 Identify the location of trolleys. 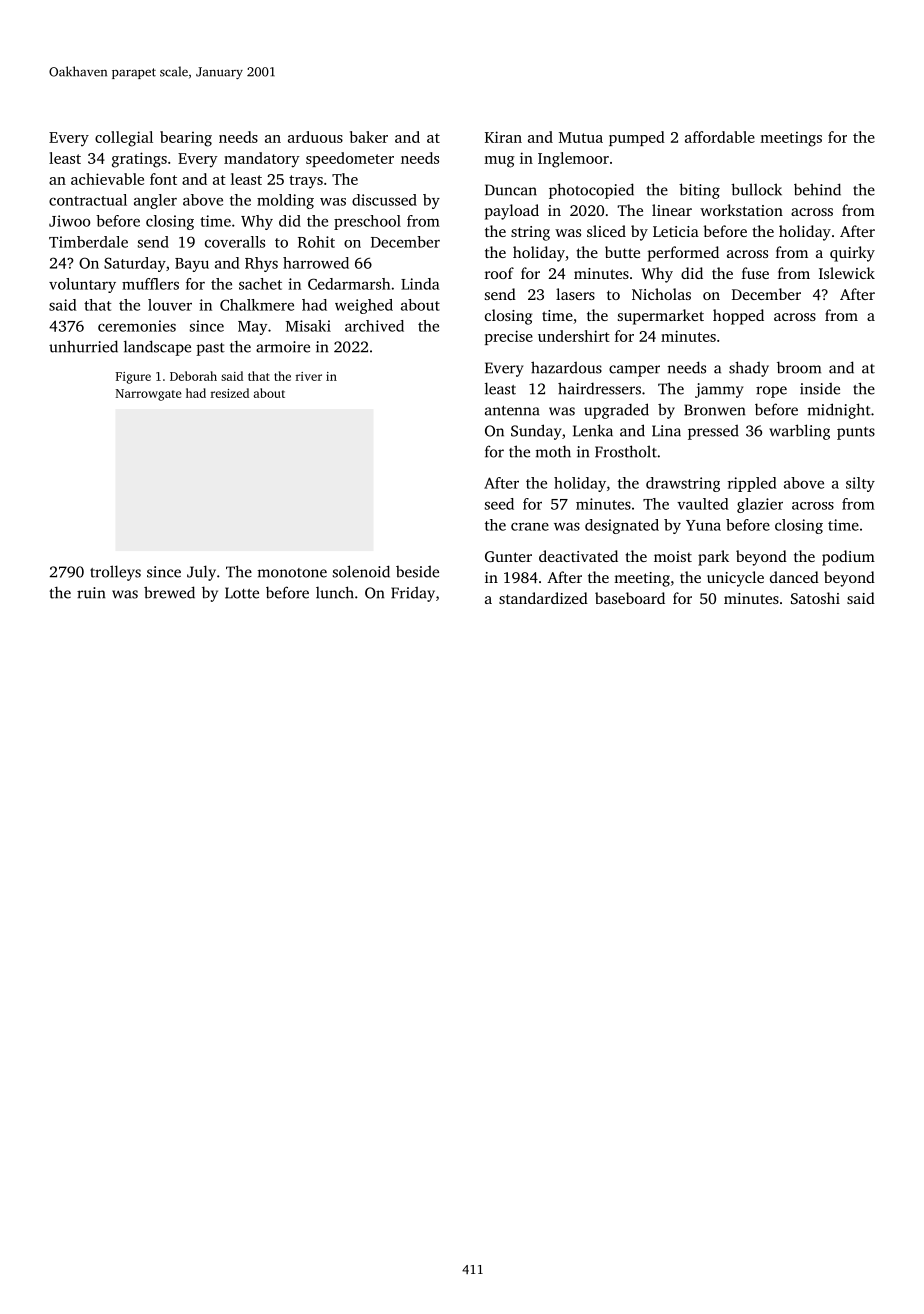
(115, 573).
